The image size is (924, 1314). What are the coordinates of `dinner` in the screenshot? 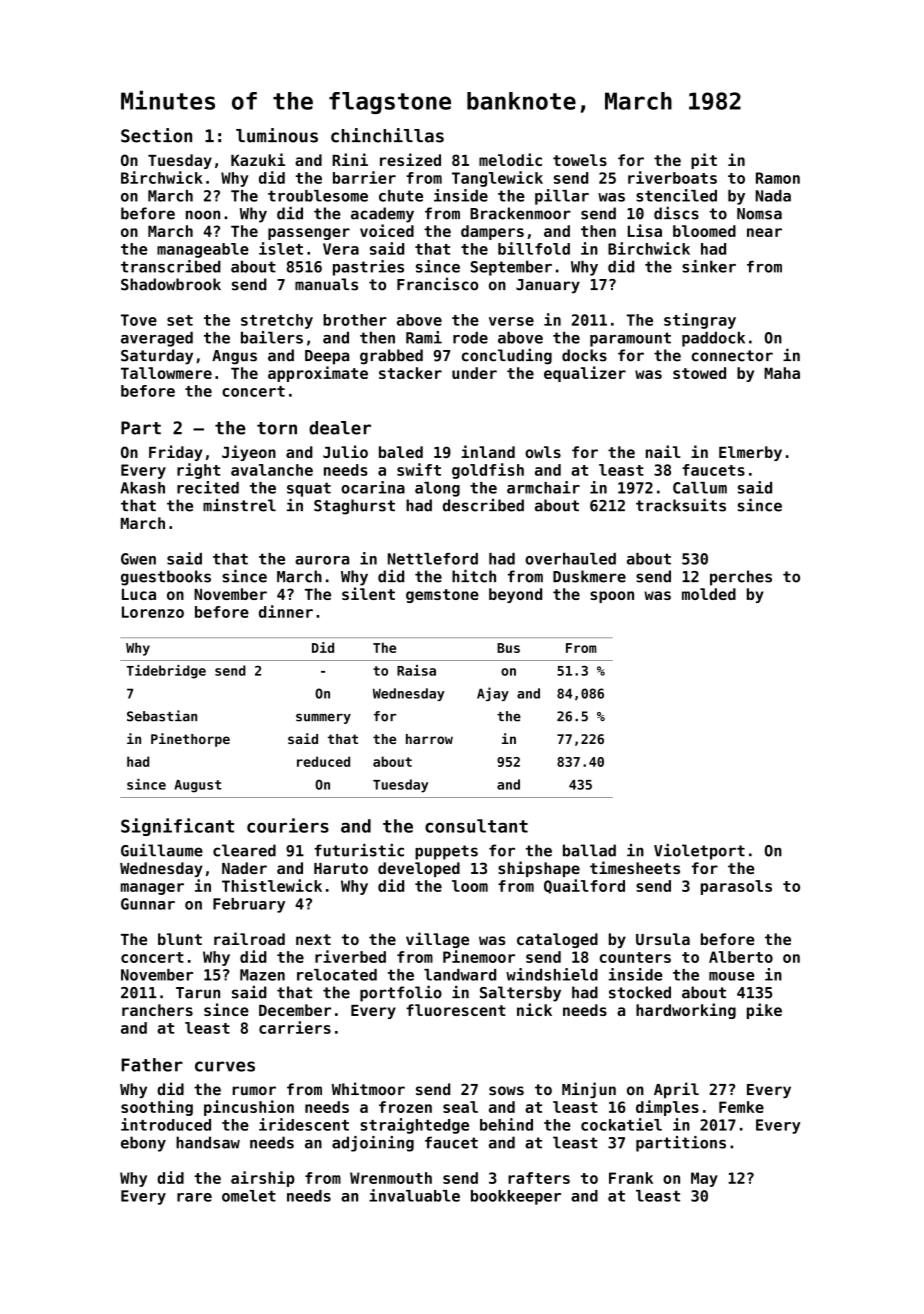 It's located at (286, 611).
